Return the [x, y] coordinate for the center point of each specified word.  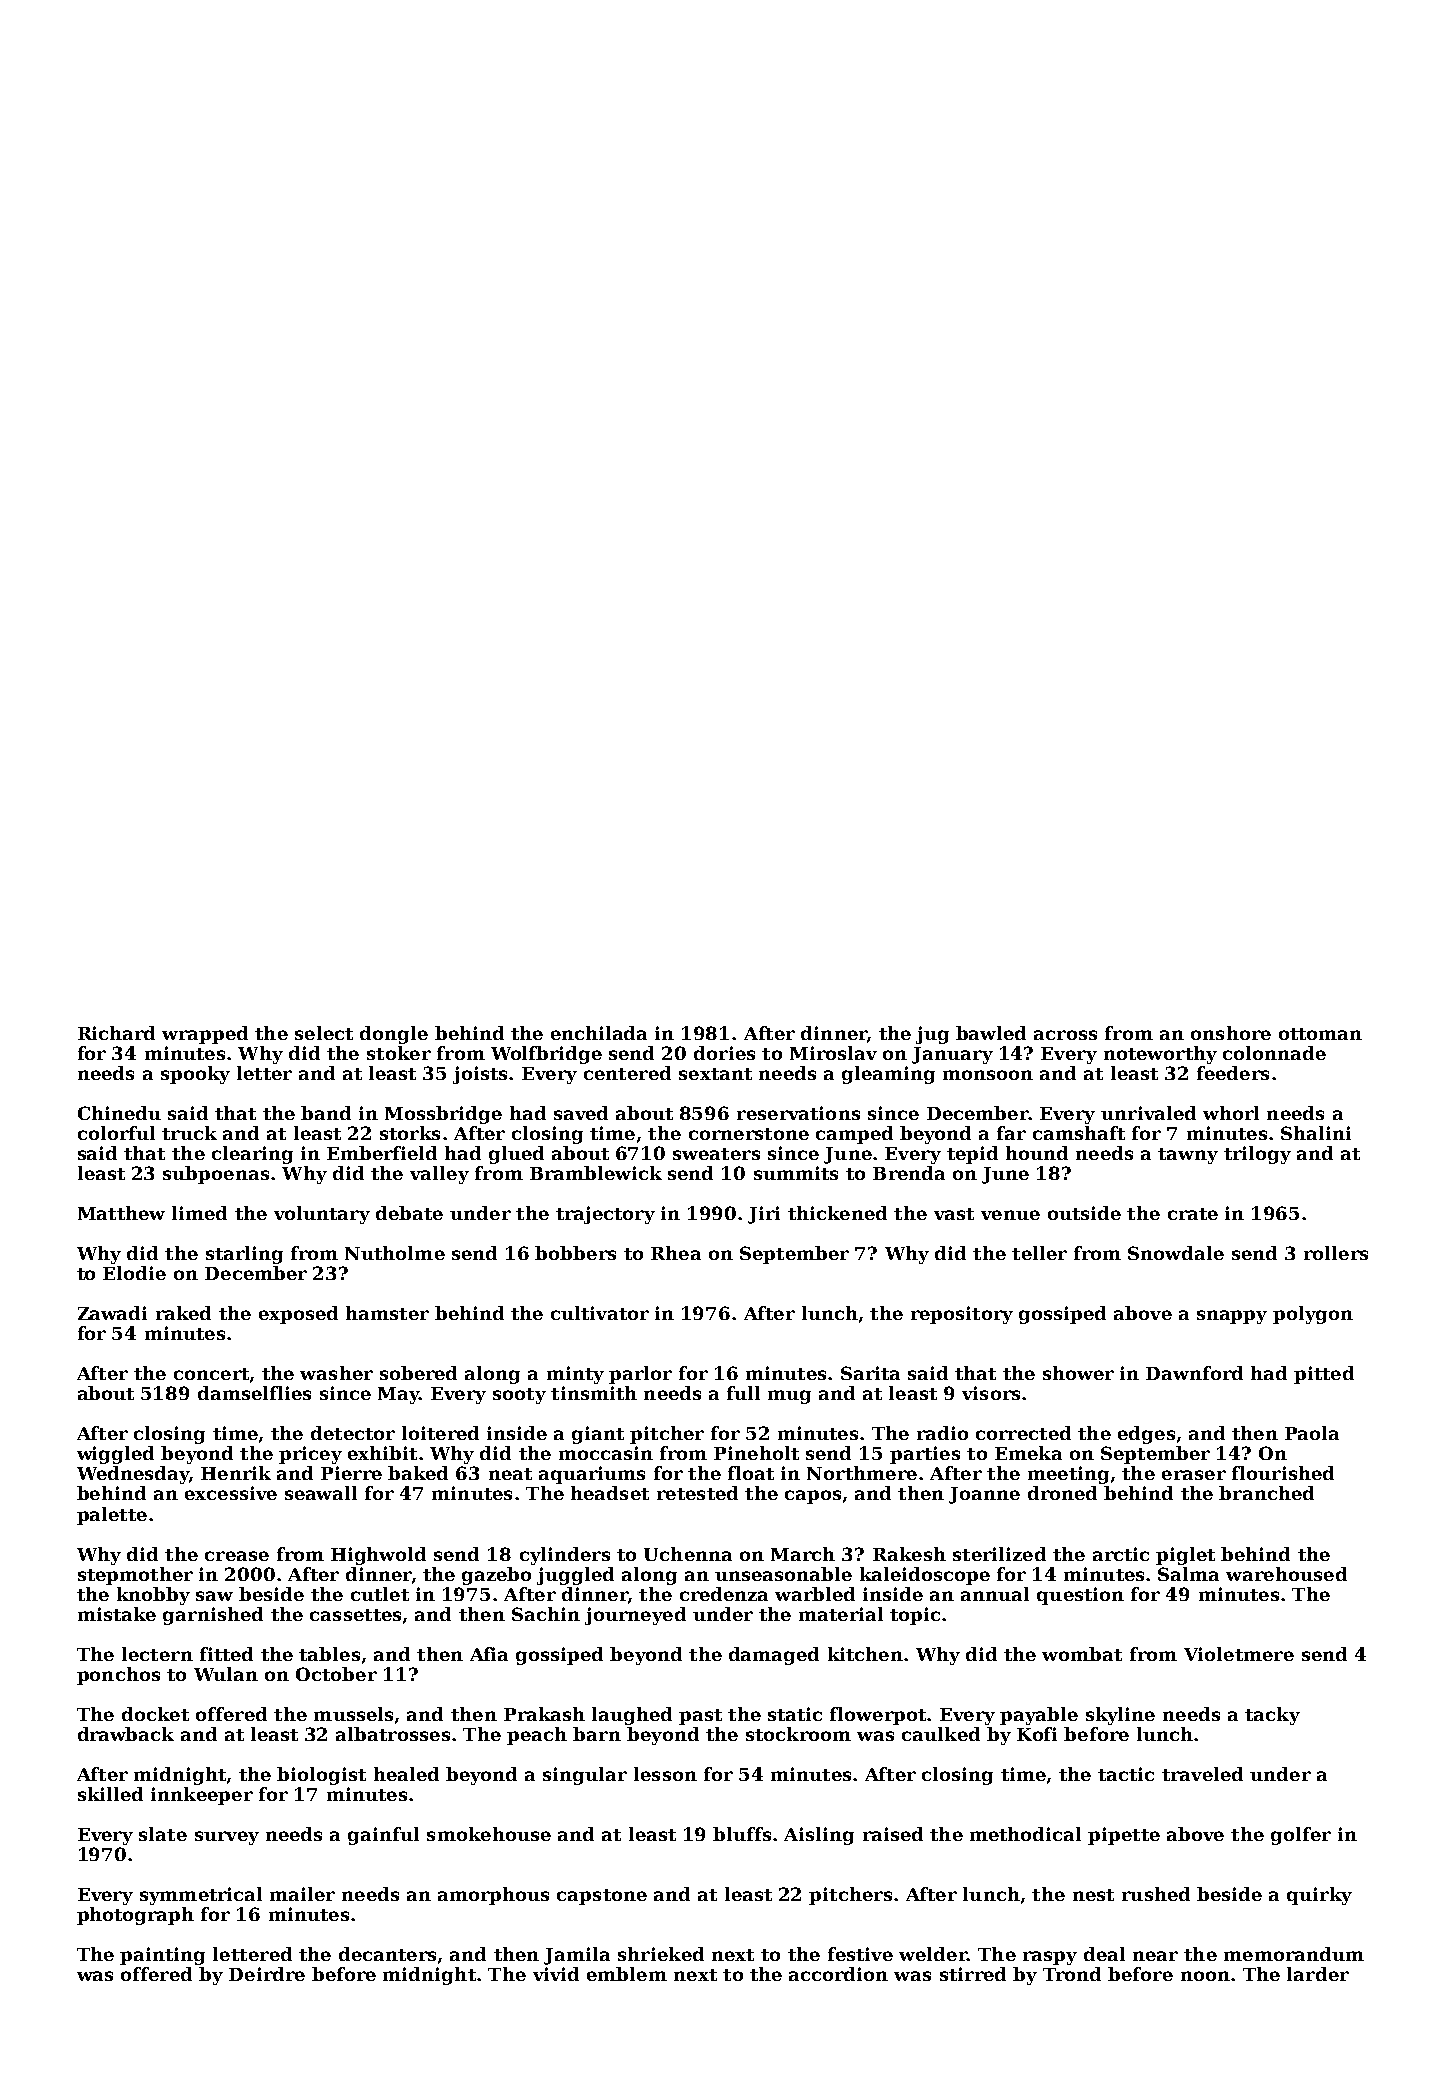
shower [1078, 1373]
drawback [126, 1734]
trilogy [1257, 1155]
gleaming [888, 1075]
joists [480, 1075]
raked [183, 1313]
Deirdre [267, 1974]
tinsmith [594, 1393]
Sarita [870, 1373]
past [700, 1717]
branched [1266, 1493]
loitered [440, 1433]
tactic [1126, 1774]
